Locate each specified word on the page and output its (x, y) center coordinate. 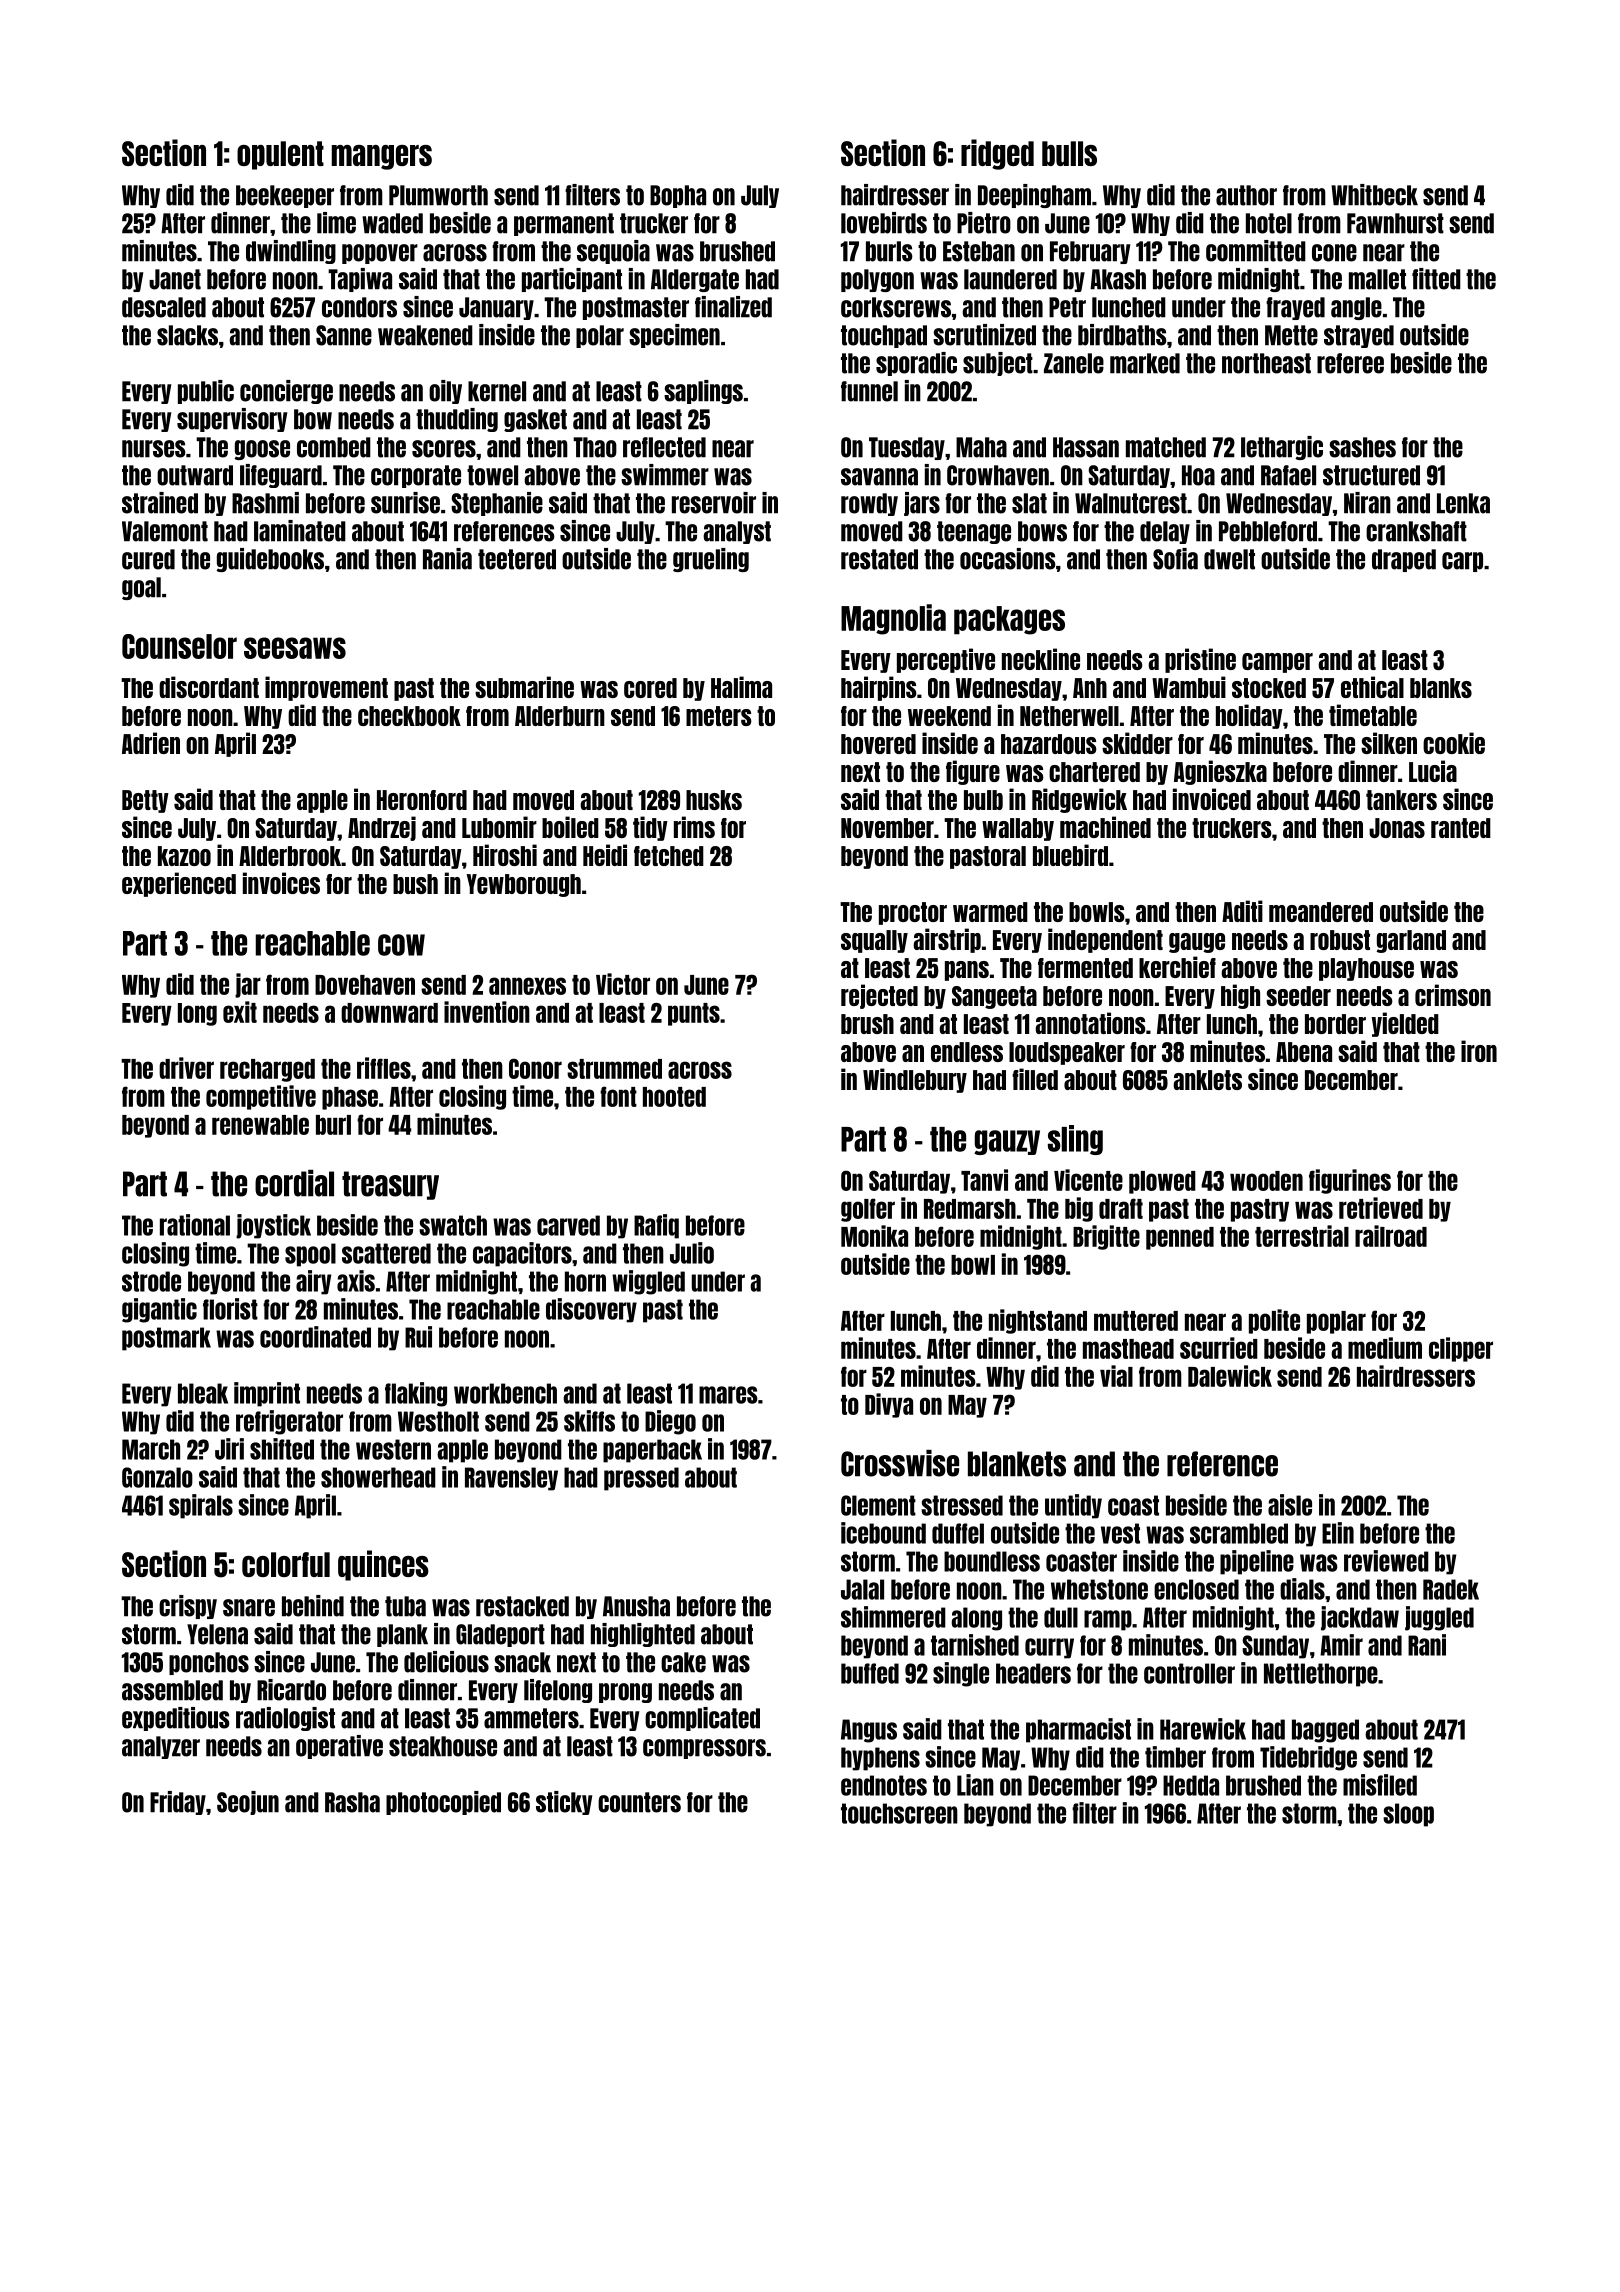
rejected (879, 996)
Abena (1304, 1052)
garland (1411, 941)
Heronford (422, 800)
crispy (188, 1607)
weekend (949, 716)
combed (334, 447)
